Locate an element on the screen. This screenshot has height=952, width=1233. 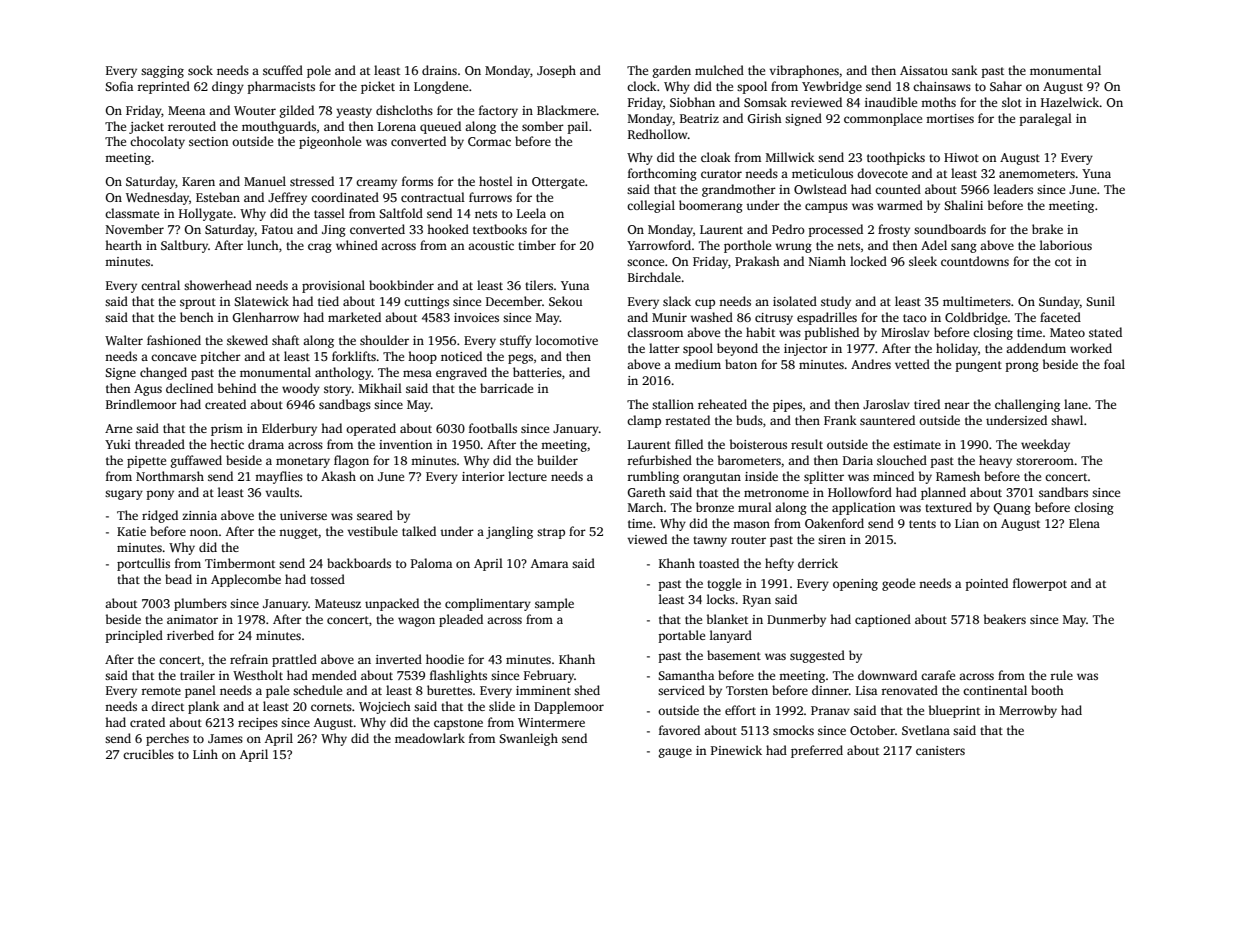
chocolaty is located at coordinates (157, 142).
